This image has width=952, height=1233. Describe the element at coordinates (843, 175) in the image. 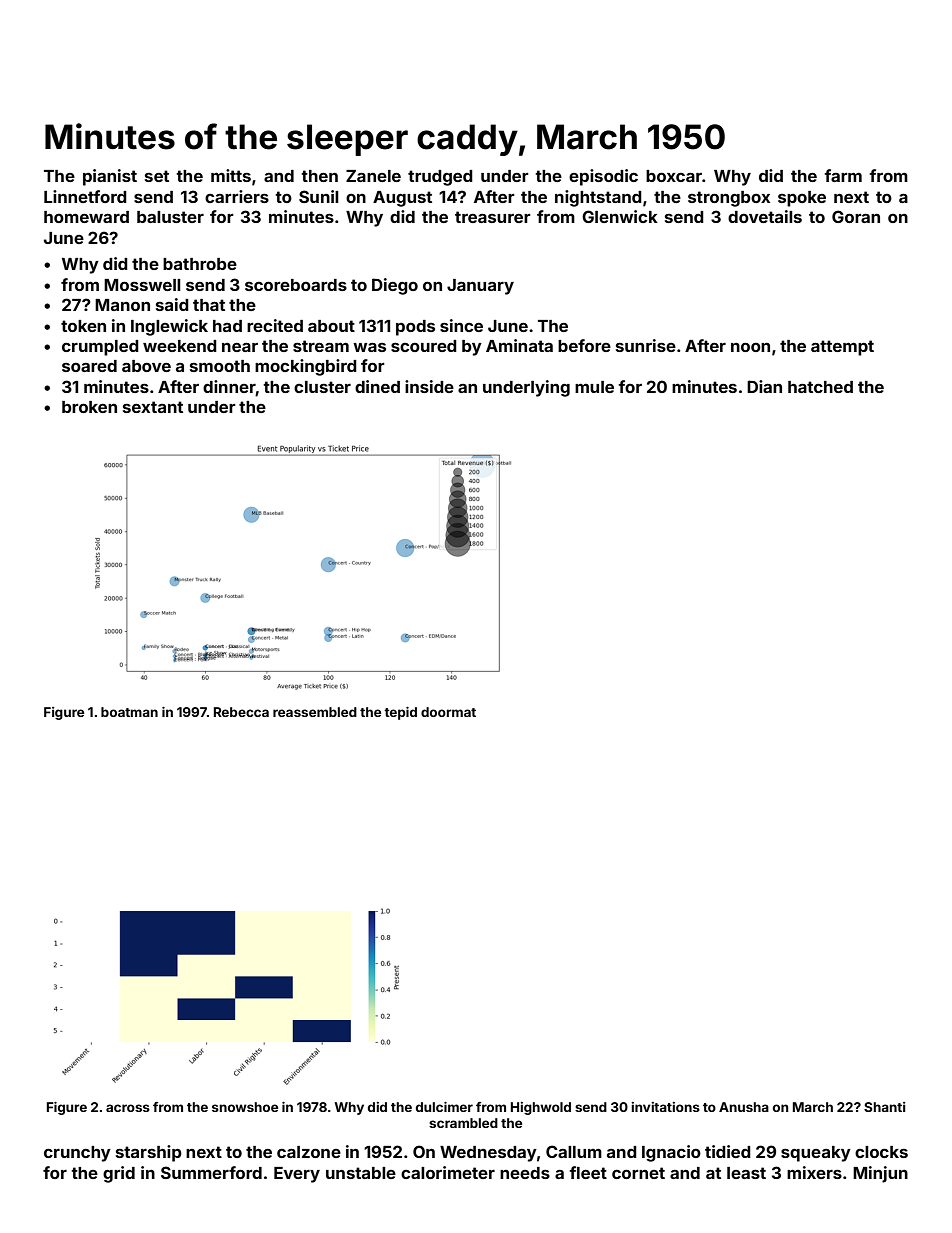

I see `farm` at that location.
